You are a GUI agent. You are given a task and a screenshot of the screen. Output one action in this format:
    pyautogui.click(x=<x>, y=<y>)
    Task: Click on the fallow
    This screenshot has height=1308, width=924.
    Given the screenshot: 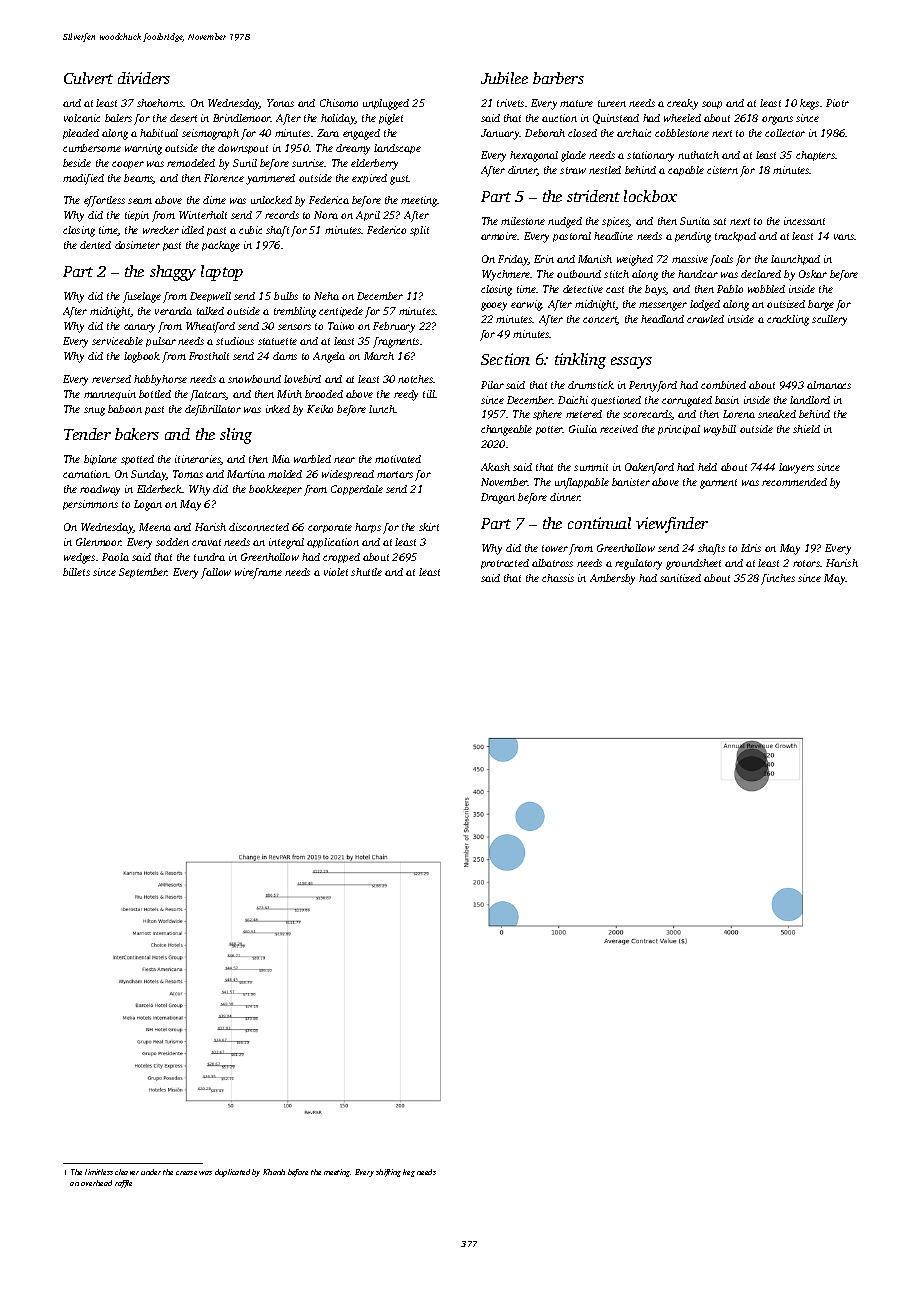 What is the action you would take?
    pyautogui.click(x=216, y=573)
